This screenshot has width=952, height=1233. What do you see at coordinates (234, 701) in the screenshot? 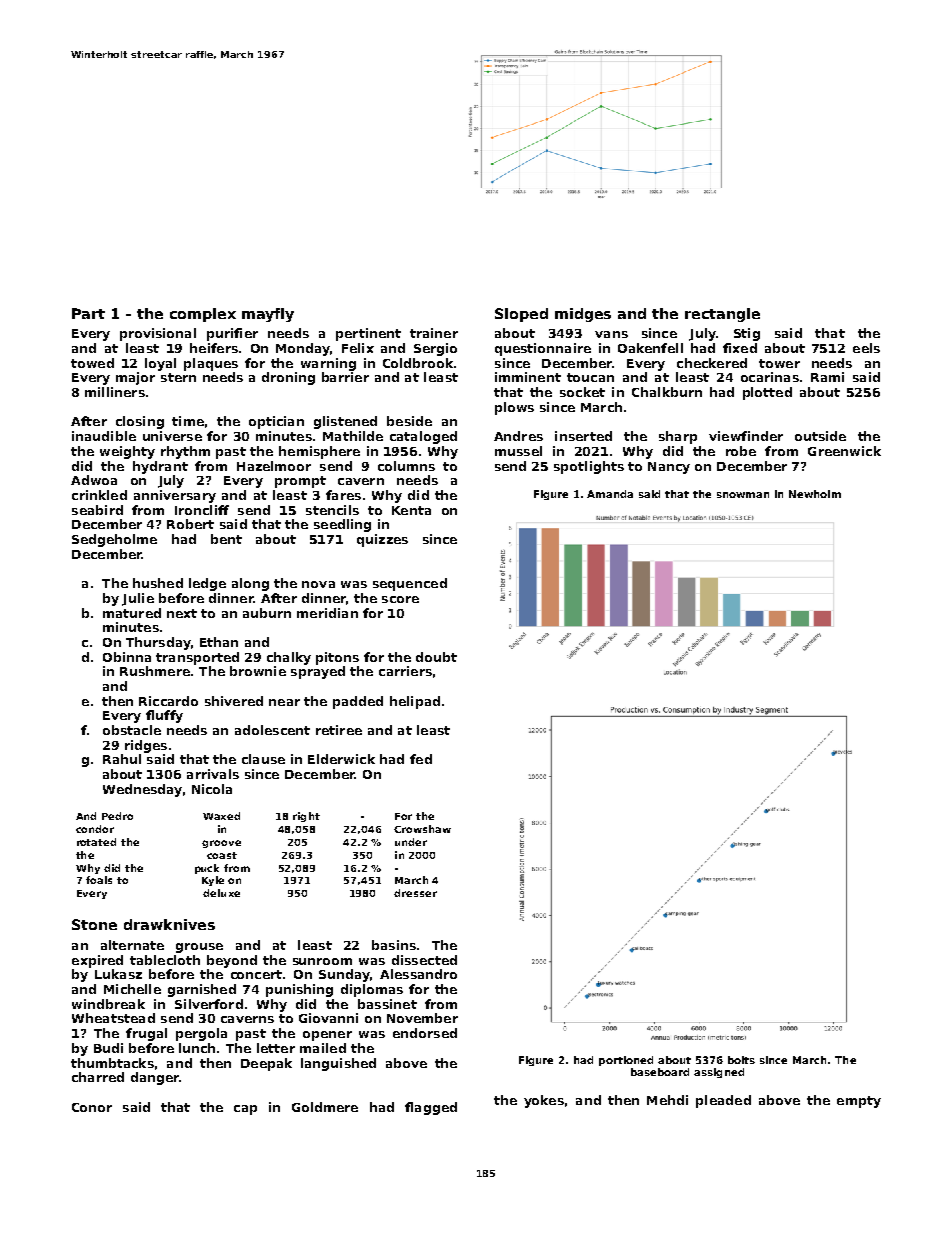
I see `shivered` at bounding box center [234, 701].
